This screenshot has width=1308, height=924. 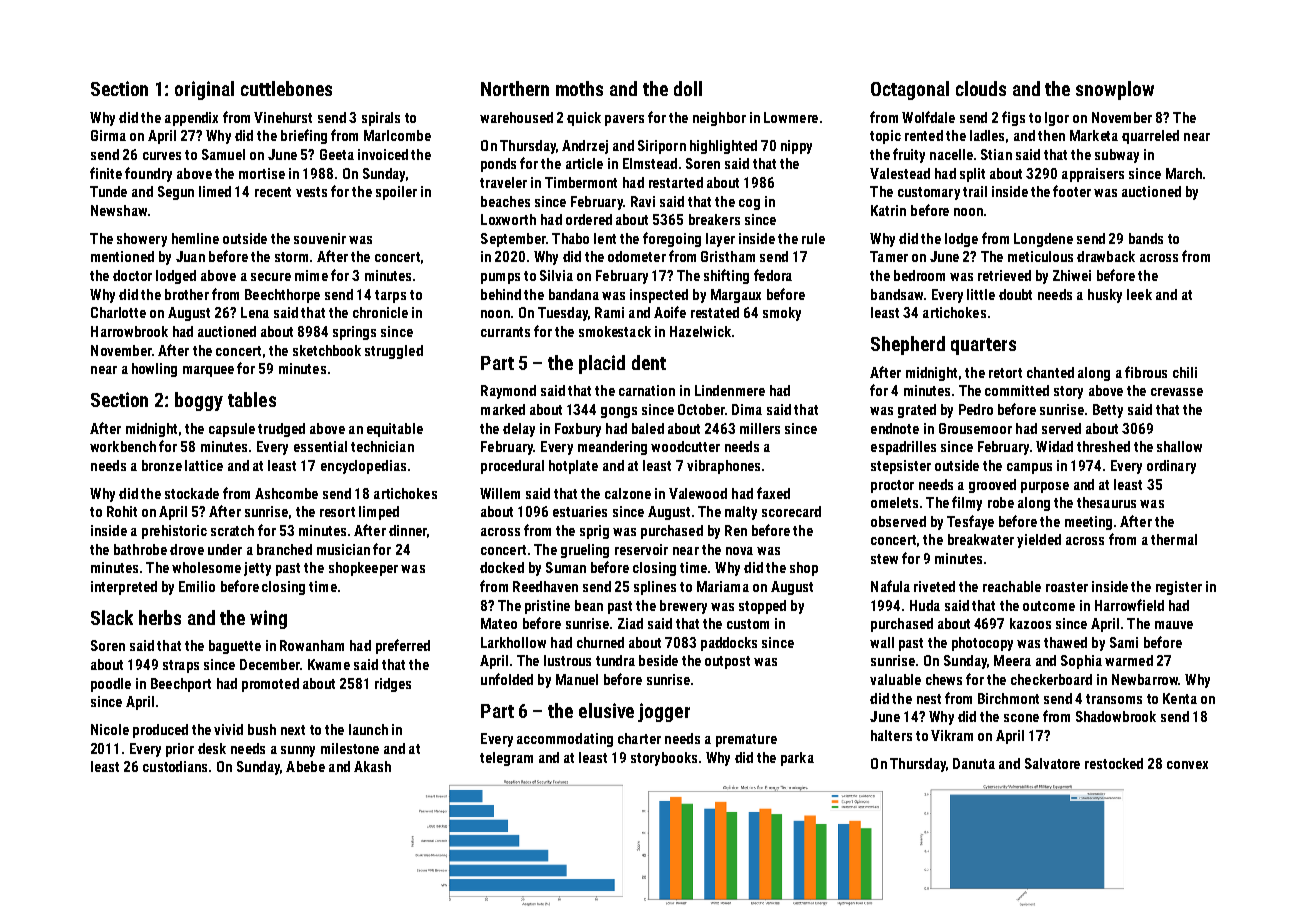 I want to click on Loxworth, so click(x=508, y=219).
